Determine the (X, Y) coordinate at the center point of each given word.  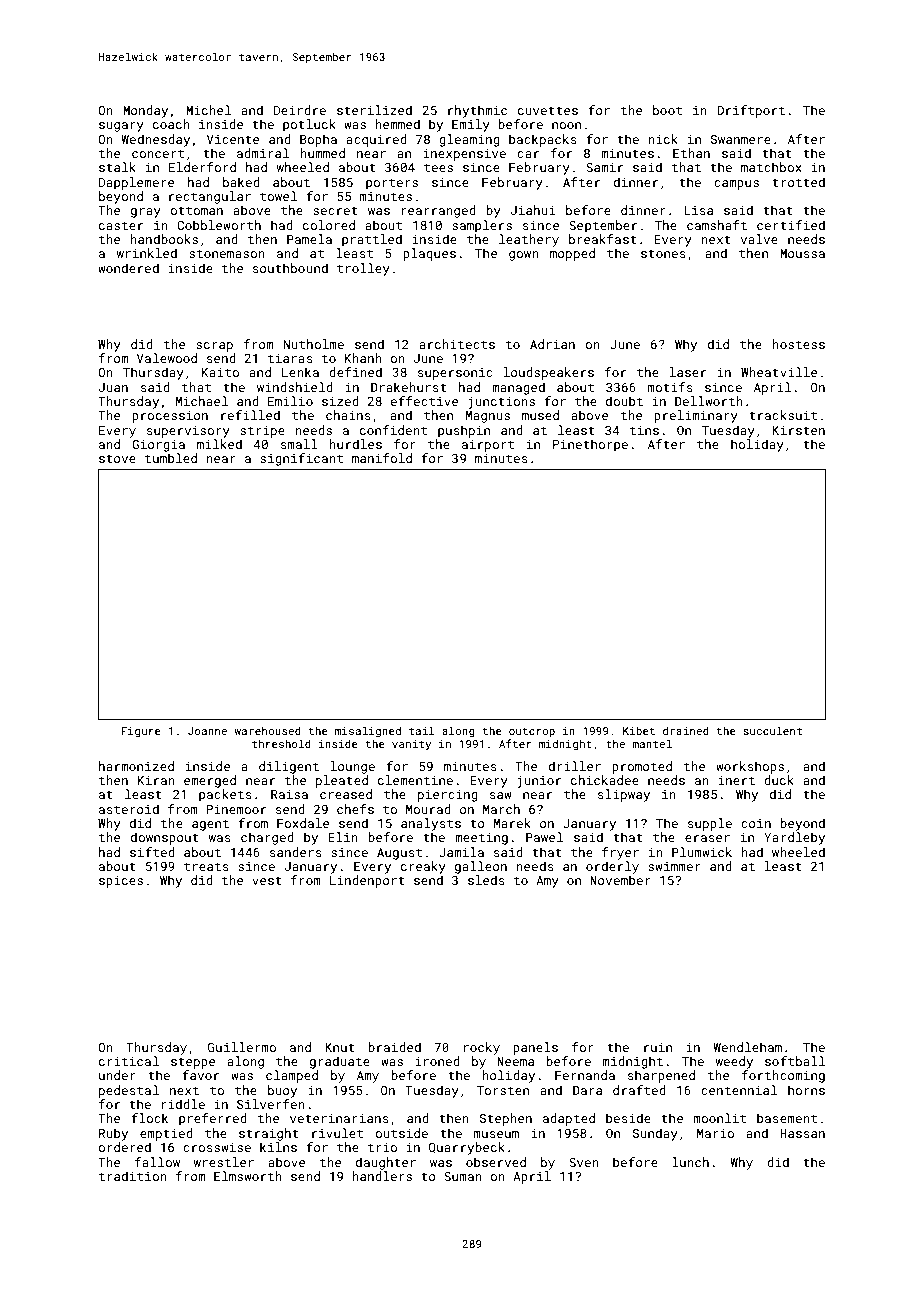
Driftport (751, 111)
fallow (157, 1162)
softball (795, 1061)
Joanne (207, 731)
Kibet (639, 731)
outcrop (532, 732)
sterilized (374, 110)
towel (278, 196)
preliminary (696, 416)
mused (540, 415)
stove (117, 458)
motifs (670, 387)
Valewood (167, 358)
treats (206, 866)
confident (393, 430)
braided (394, 1047)
